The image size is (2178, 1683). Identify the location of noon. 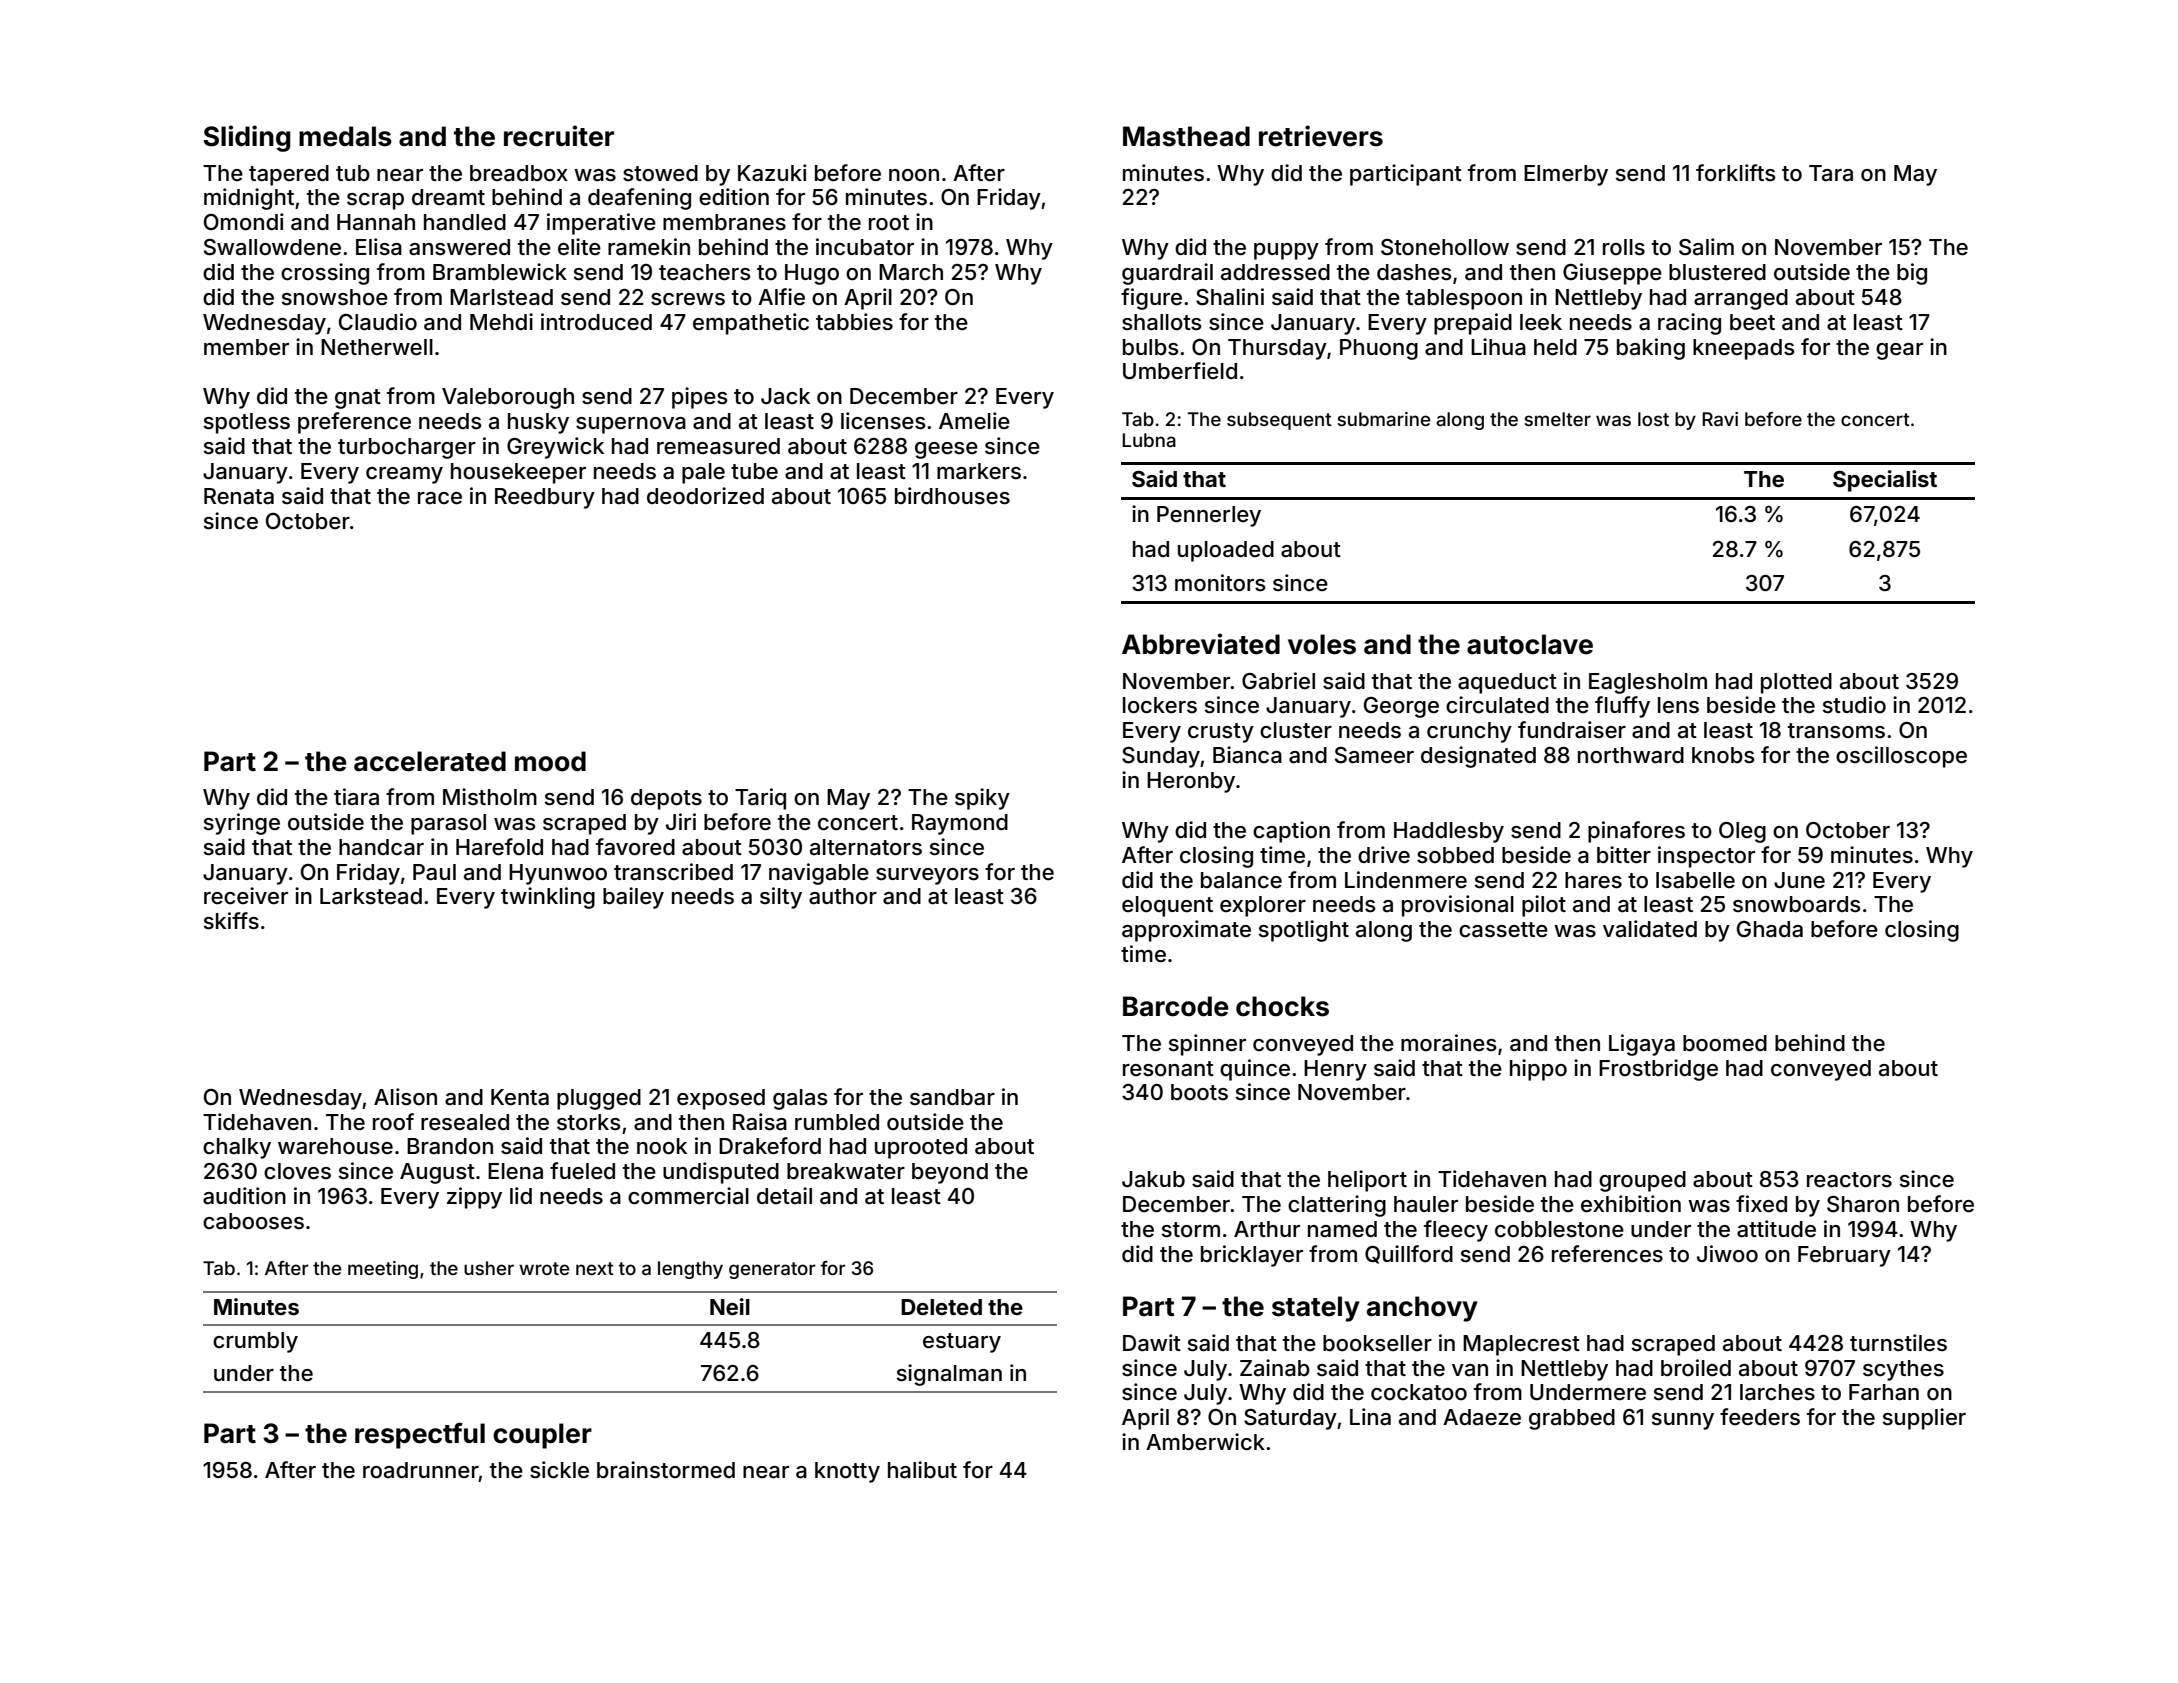
(914, 175).
